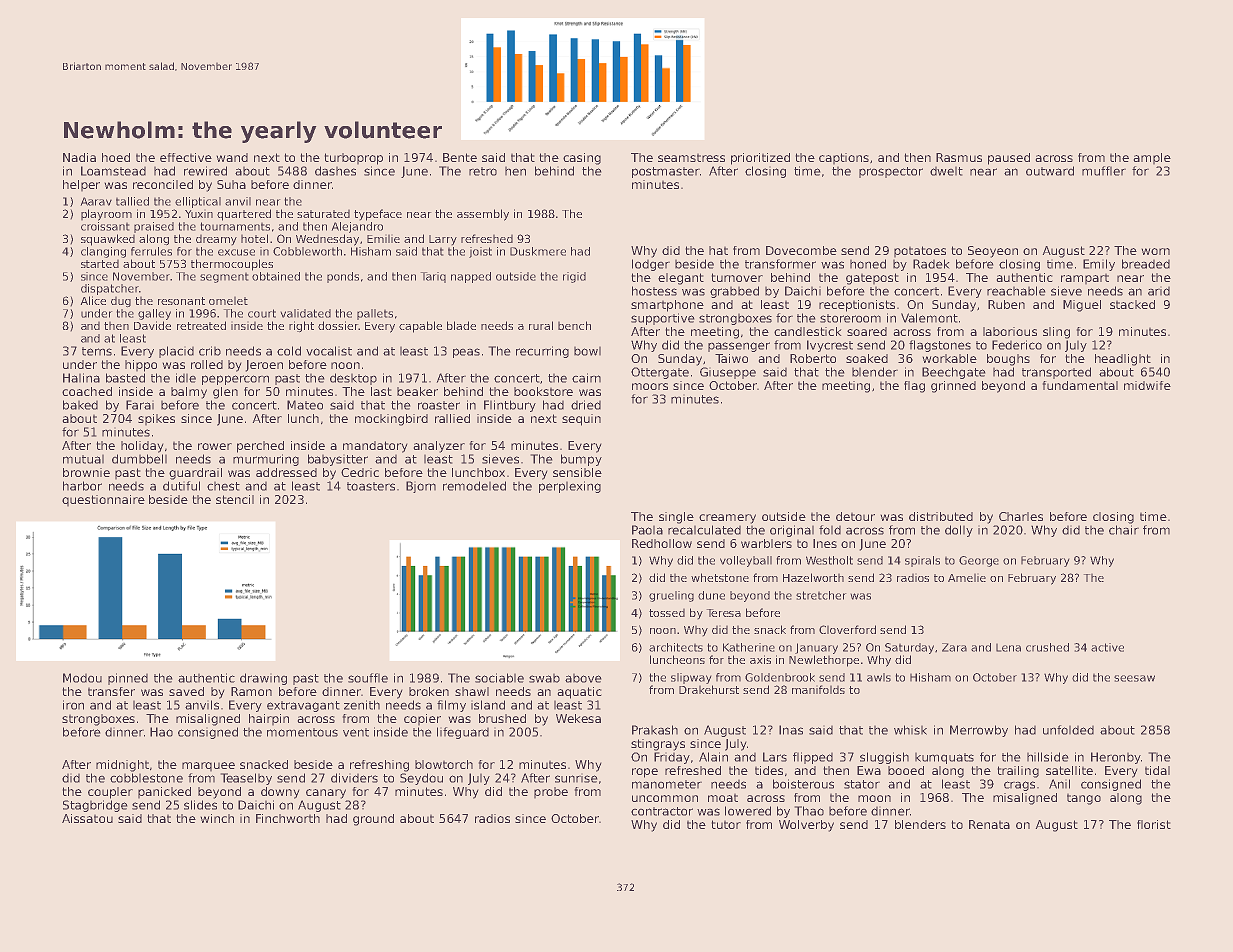 This document has width=1233, height=952. What do you see at coordinates (1080, 385) in the document?
I see `fundamental` at bounding box center [1080, 385].
